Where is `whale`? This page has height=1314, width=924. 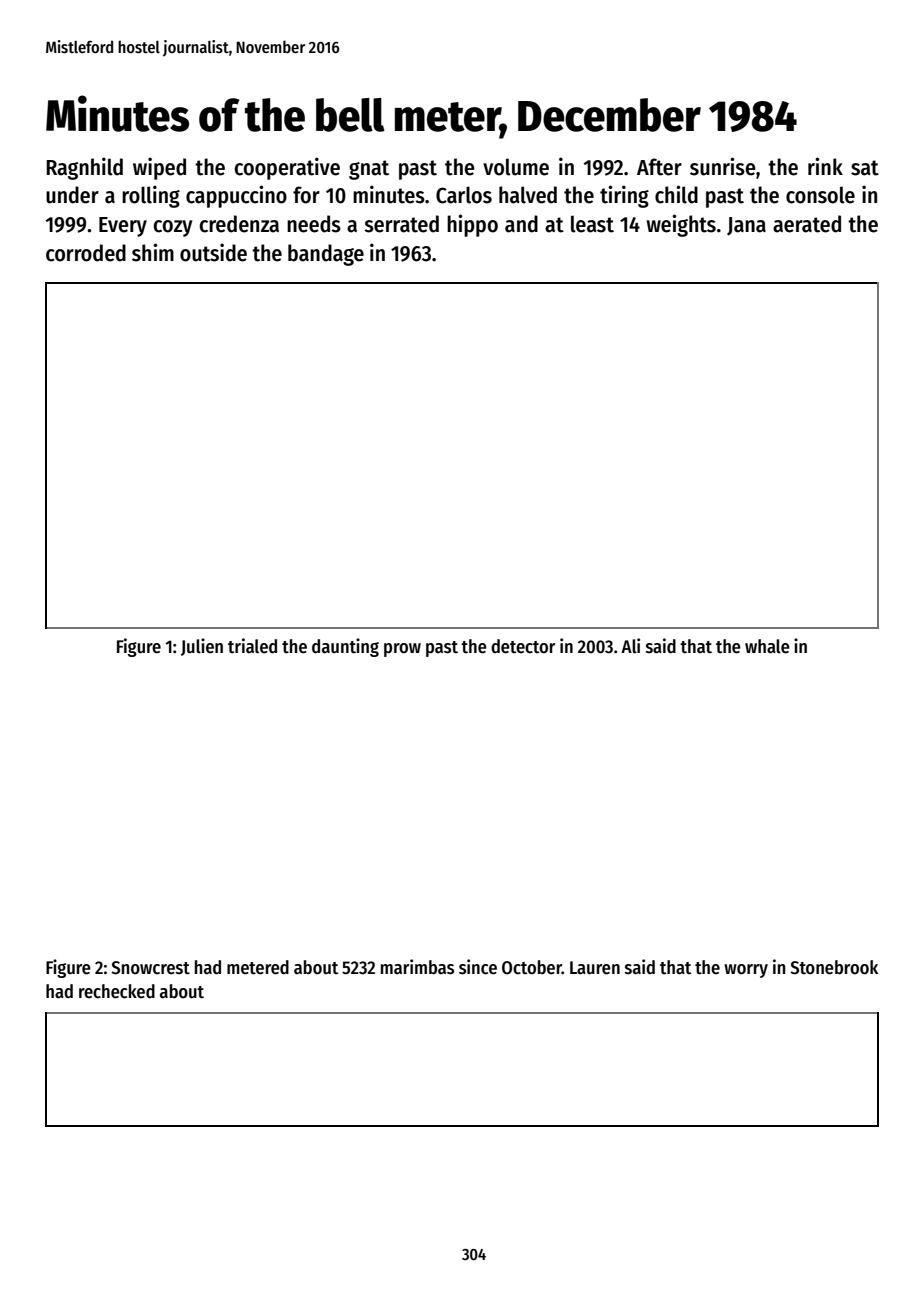 whale is located at coordinates (767, 646).
